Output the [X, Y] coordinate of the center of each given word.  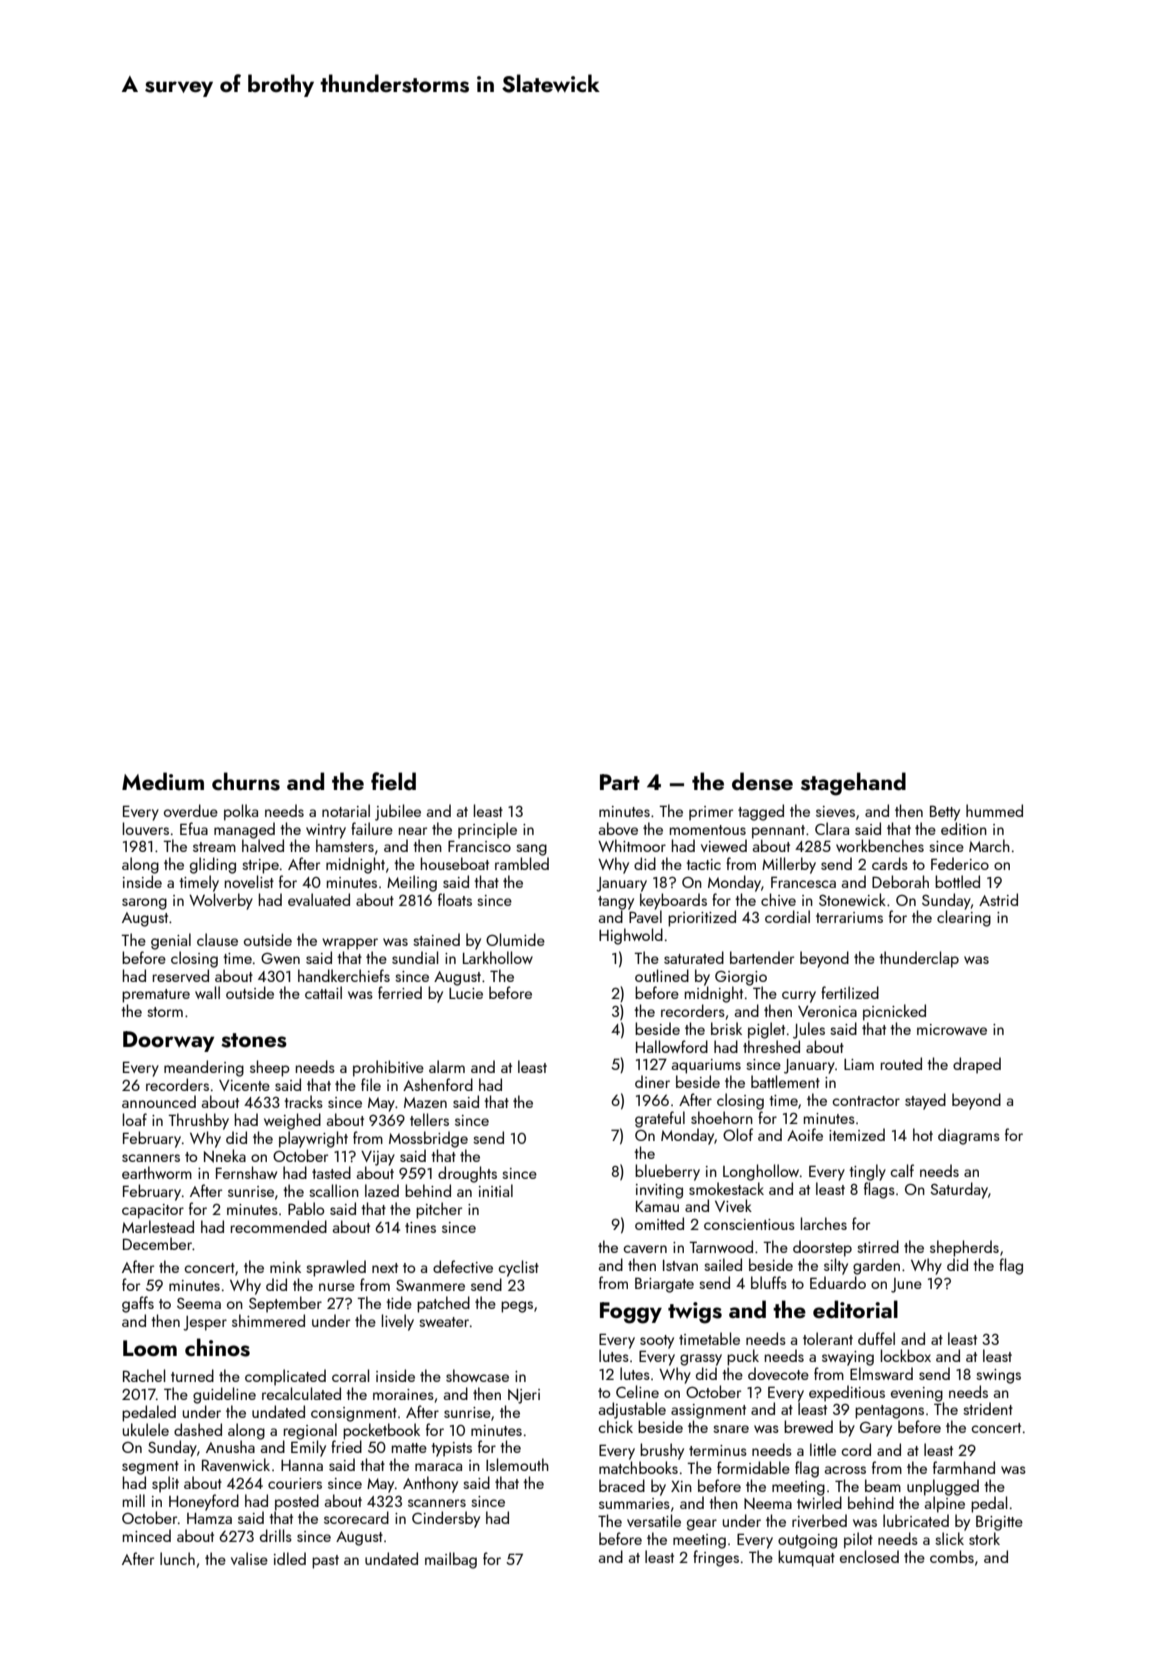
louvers [146, 828]
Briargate [664, 1285]
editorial [855, 1309]
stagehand [853, 784]
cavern [645, 1249]
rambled [522, 863]
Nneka [225, 1156]
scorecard [356, 1517]
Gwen [280, 958]
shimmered [268, 1320]
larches [824, 1223]
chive [778, 899]
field [393, 781]
